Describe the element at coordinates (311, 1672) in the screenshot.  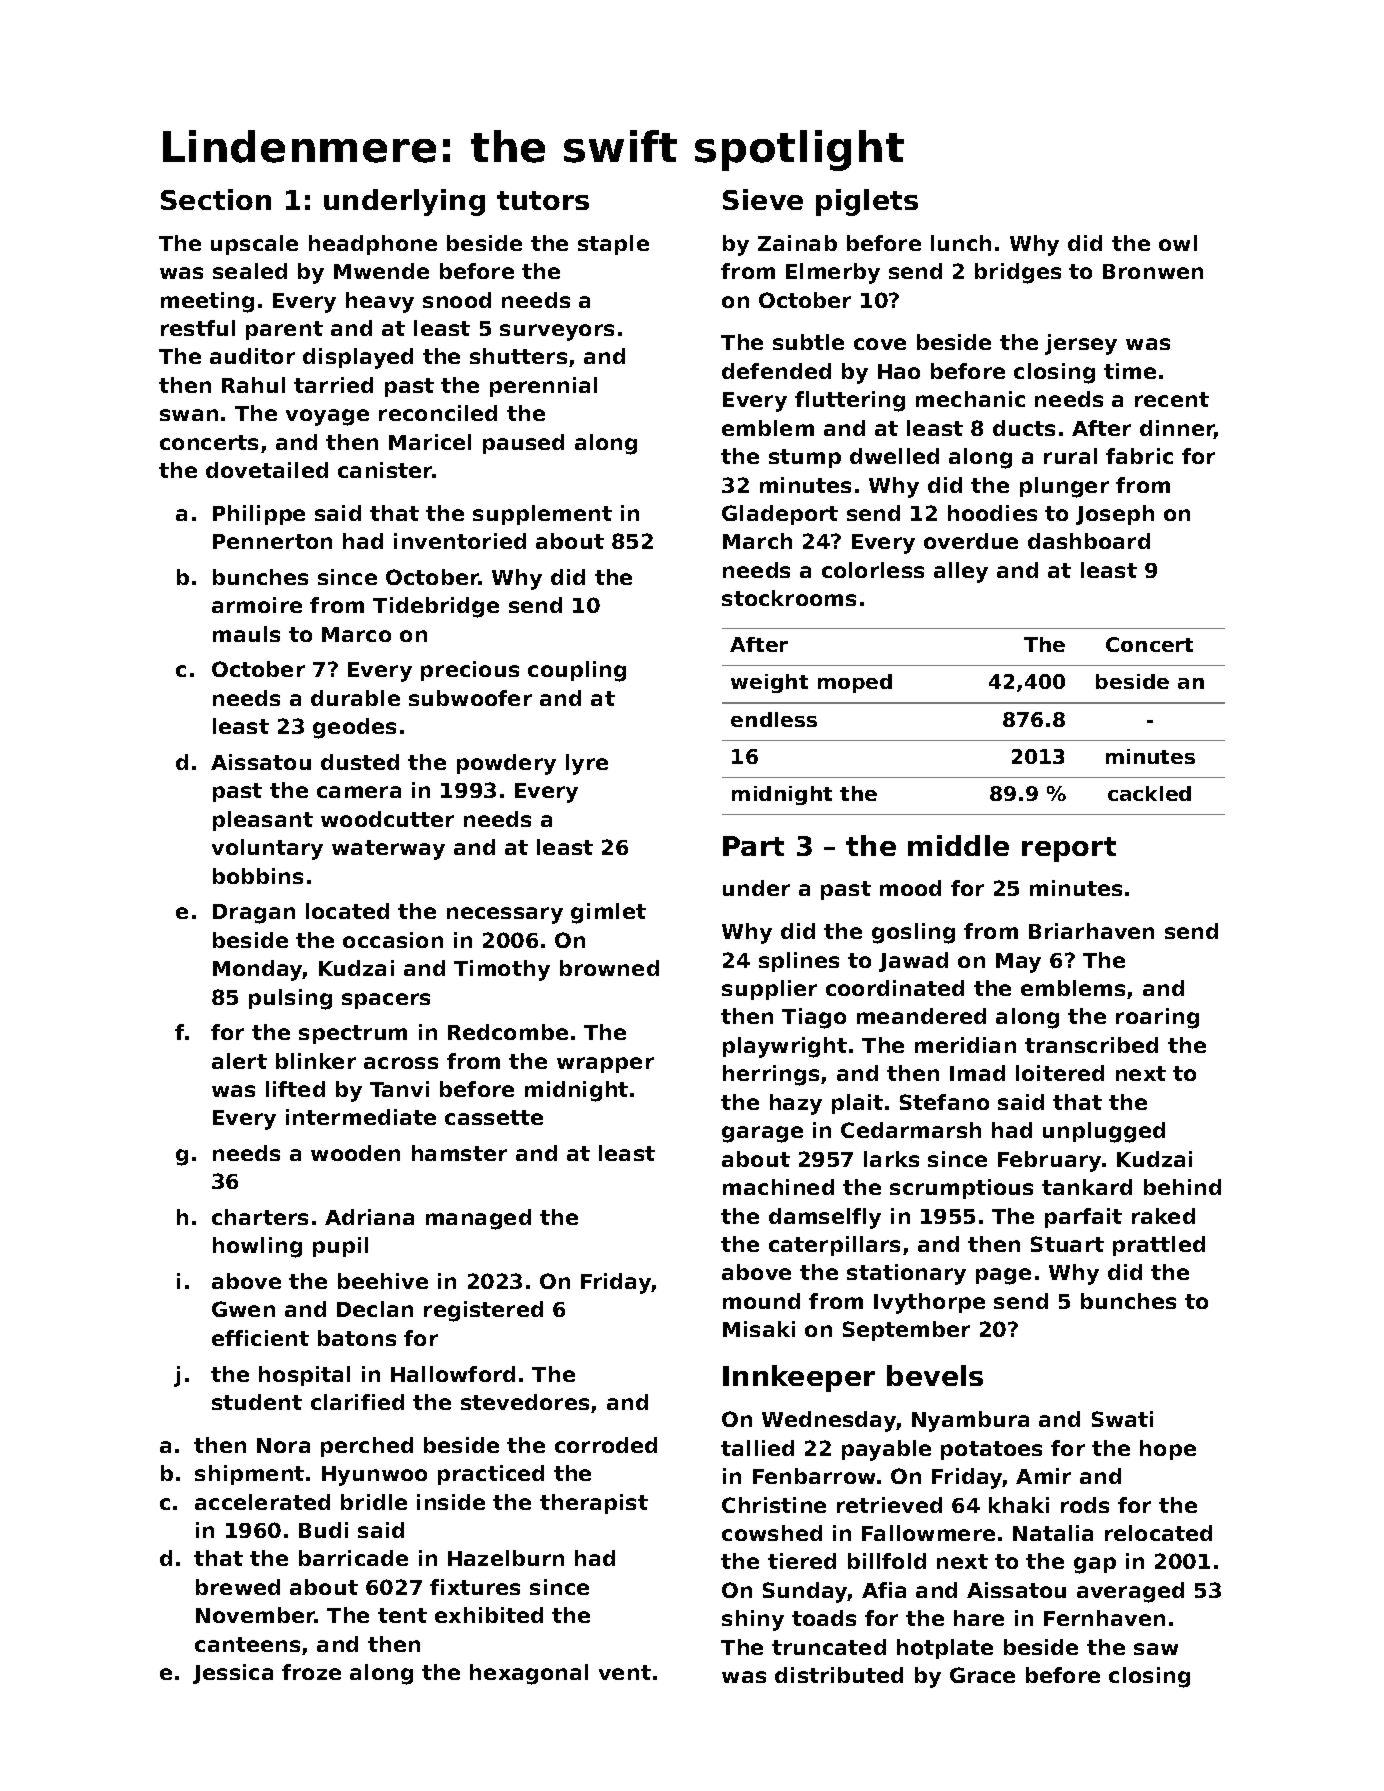
I see `froze` at that location.
